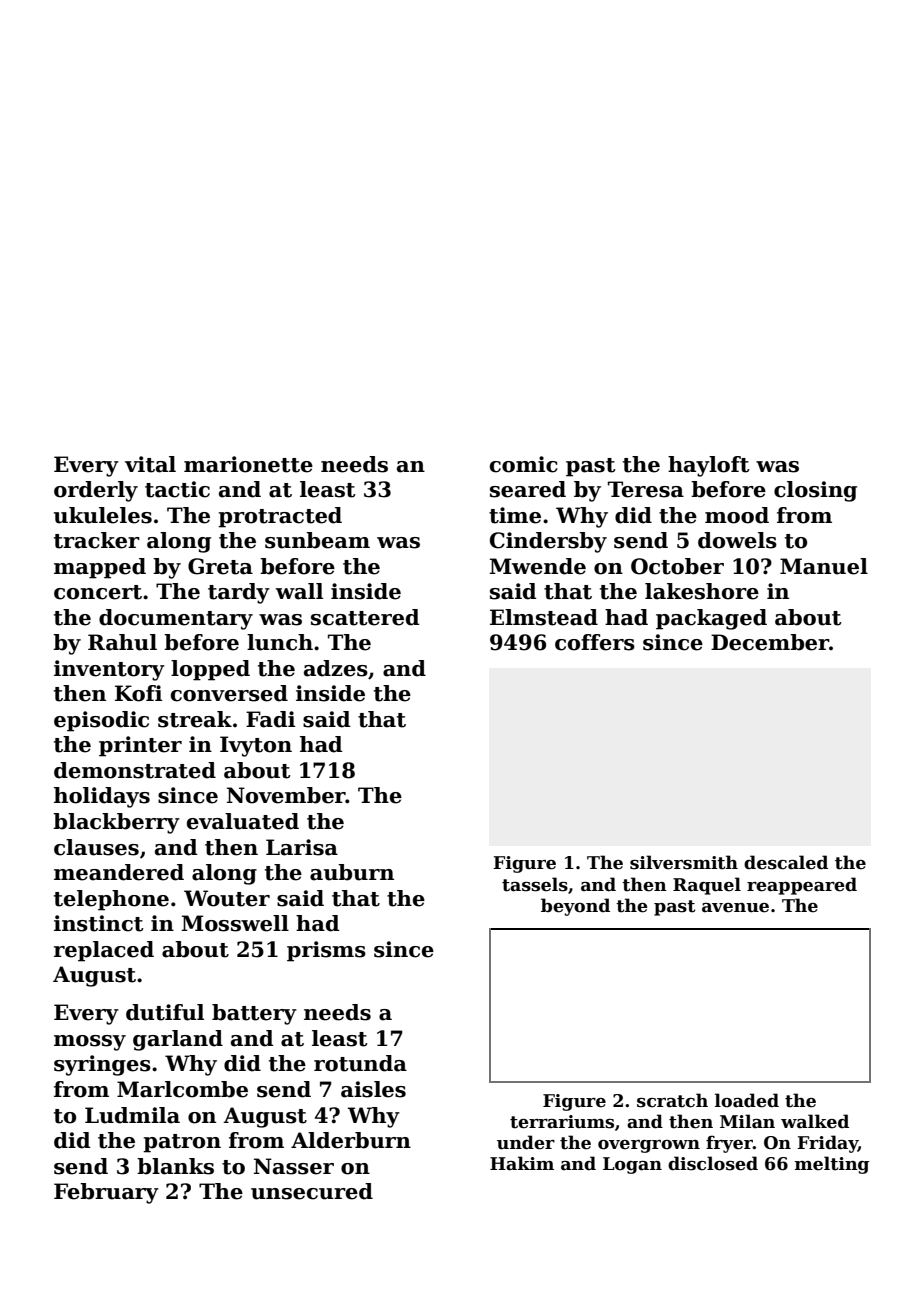  I want to click on protracted, so click(280, 517).
